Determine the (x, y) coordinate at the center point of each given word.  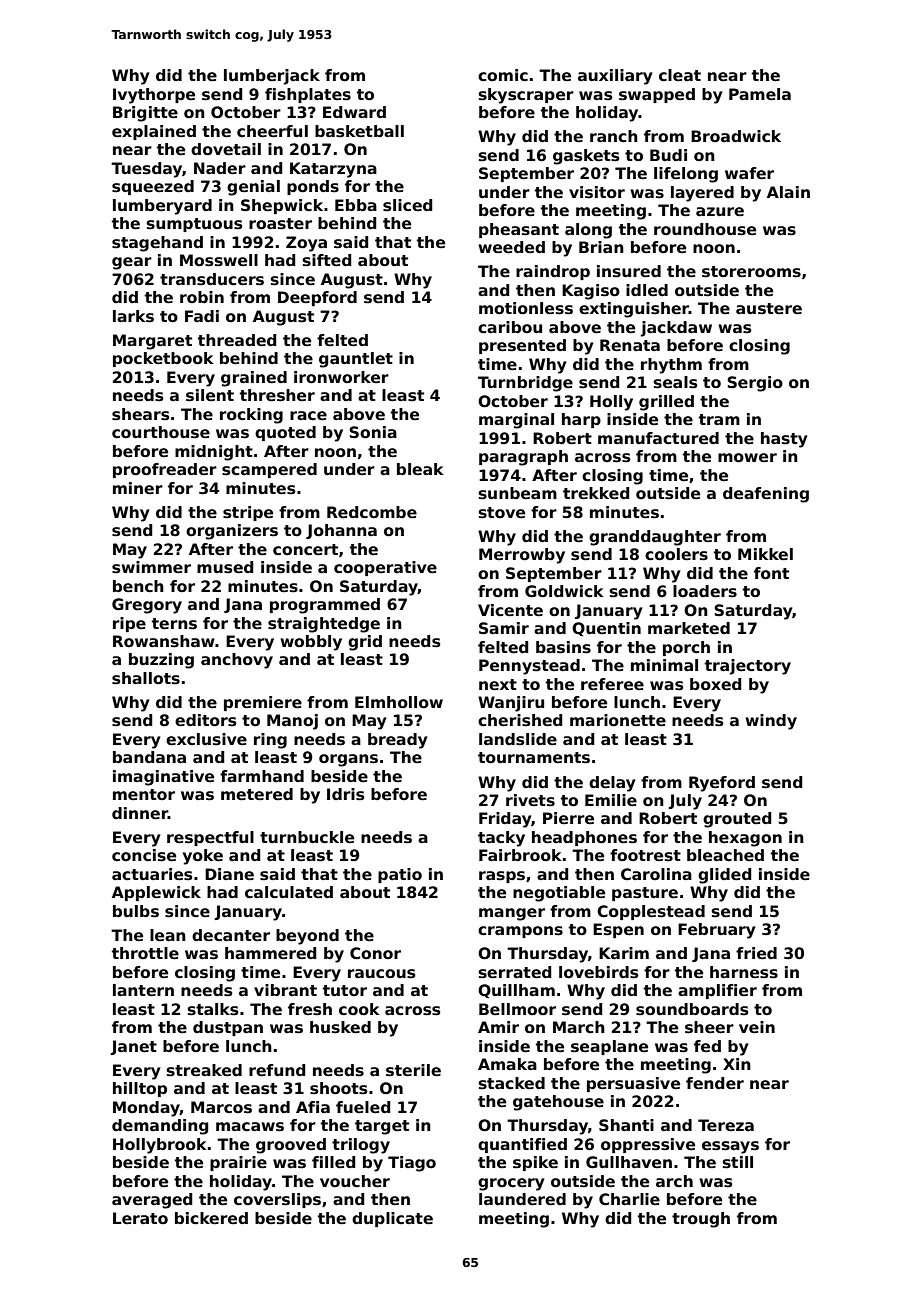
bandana (149, 757)
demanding (160, 1127)
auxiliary (615, 77)
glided (724, 876)
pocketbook (163, 359)
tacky (501, 839)
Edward (354, 112)
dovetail (226, 149)
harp (581, 420)
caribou (510, 327)
